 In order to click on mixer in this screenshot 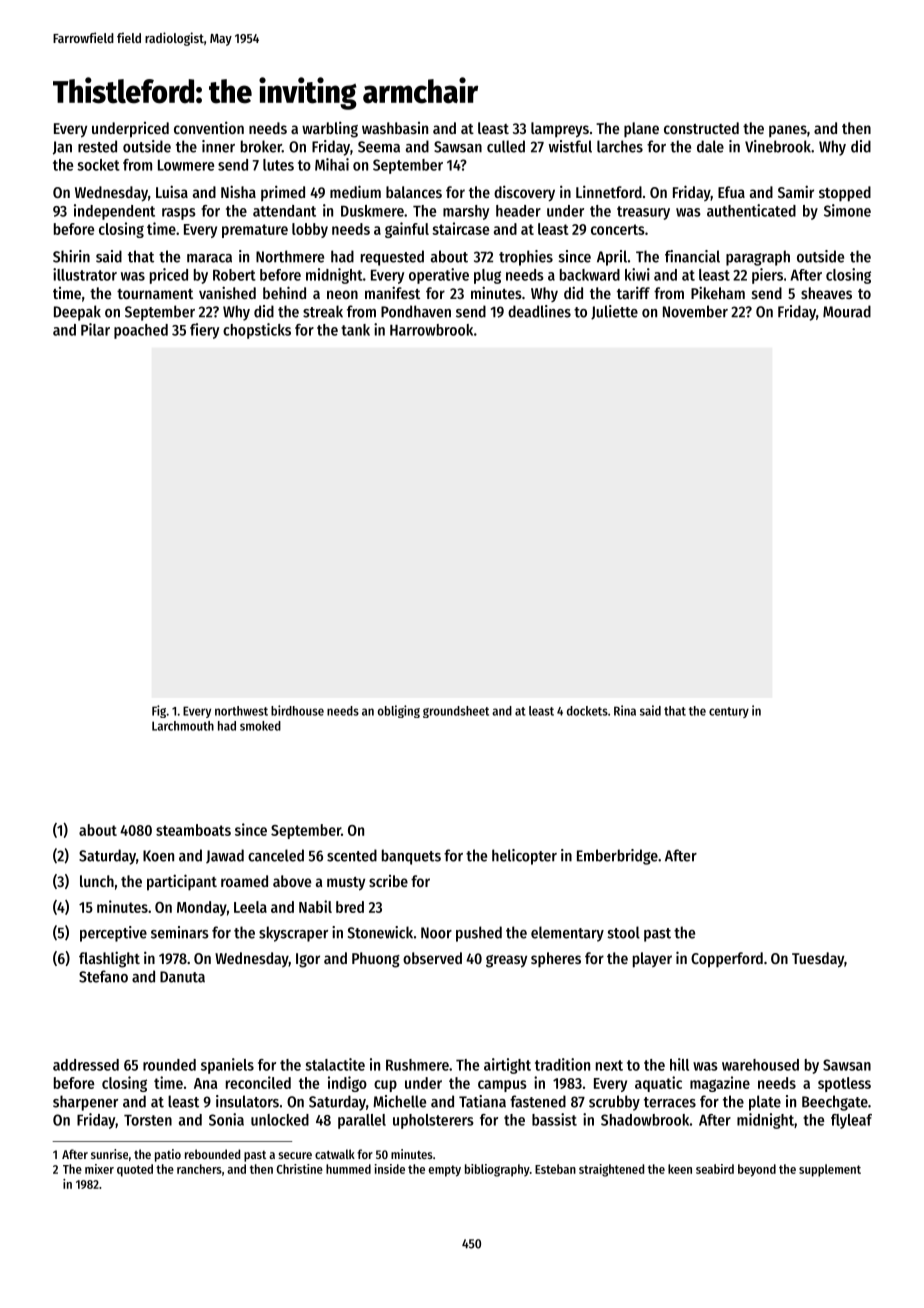, I will do `click(99, 1169)`.
